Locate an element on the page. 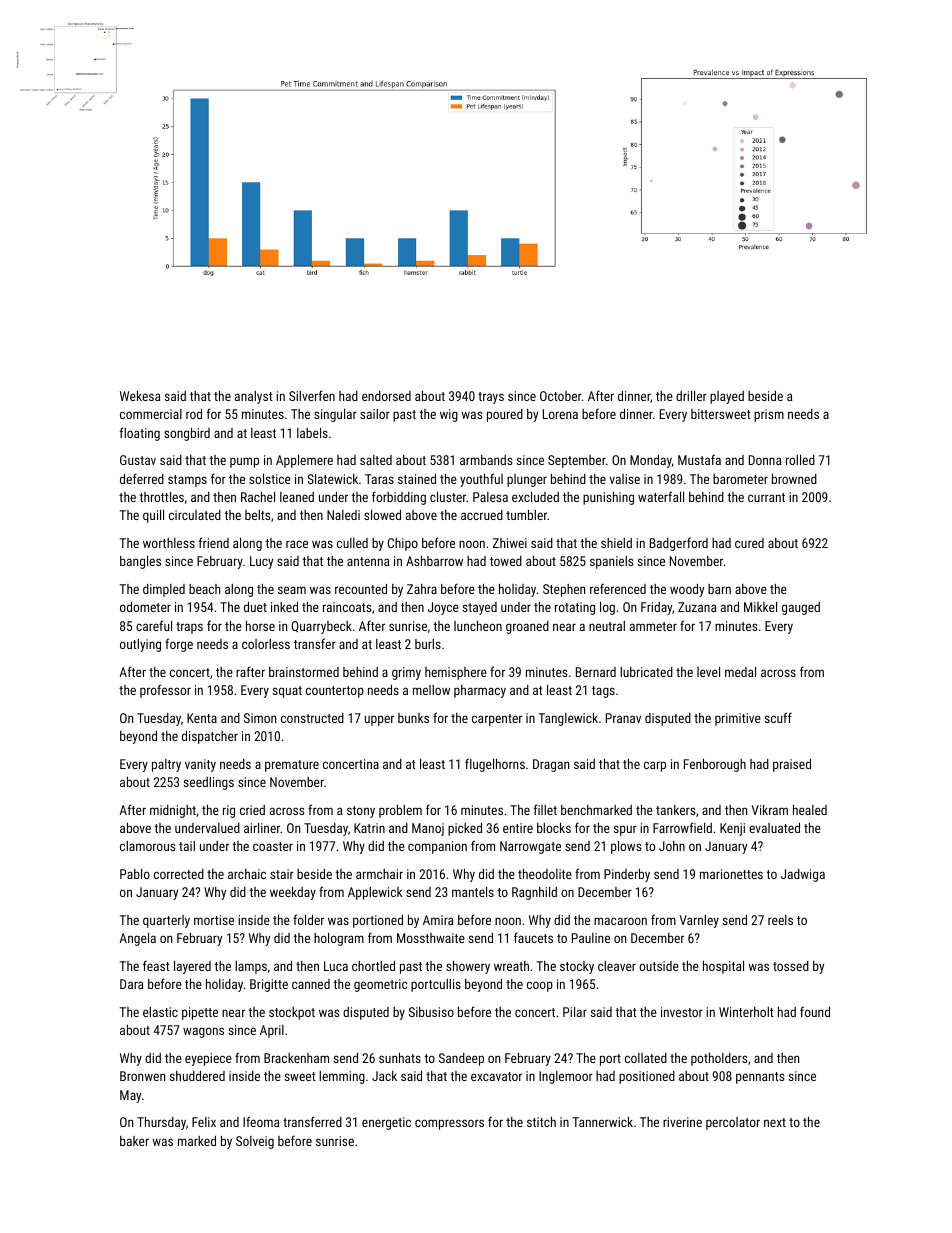 This page has height=1233, width=952. pump is located at coordinates (244, 462).
